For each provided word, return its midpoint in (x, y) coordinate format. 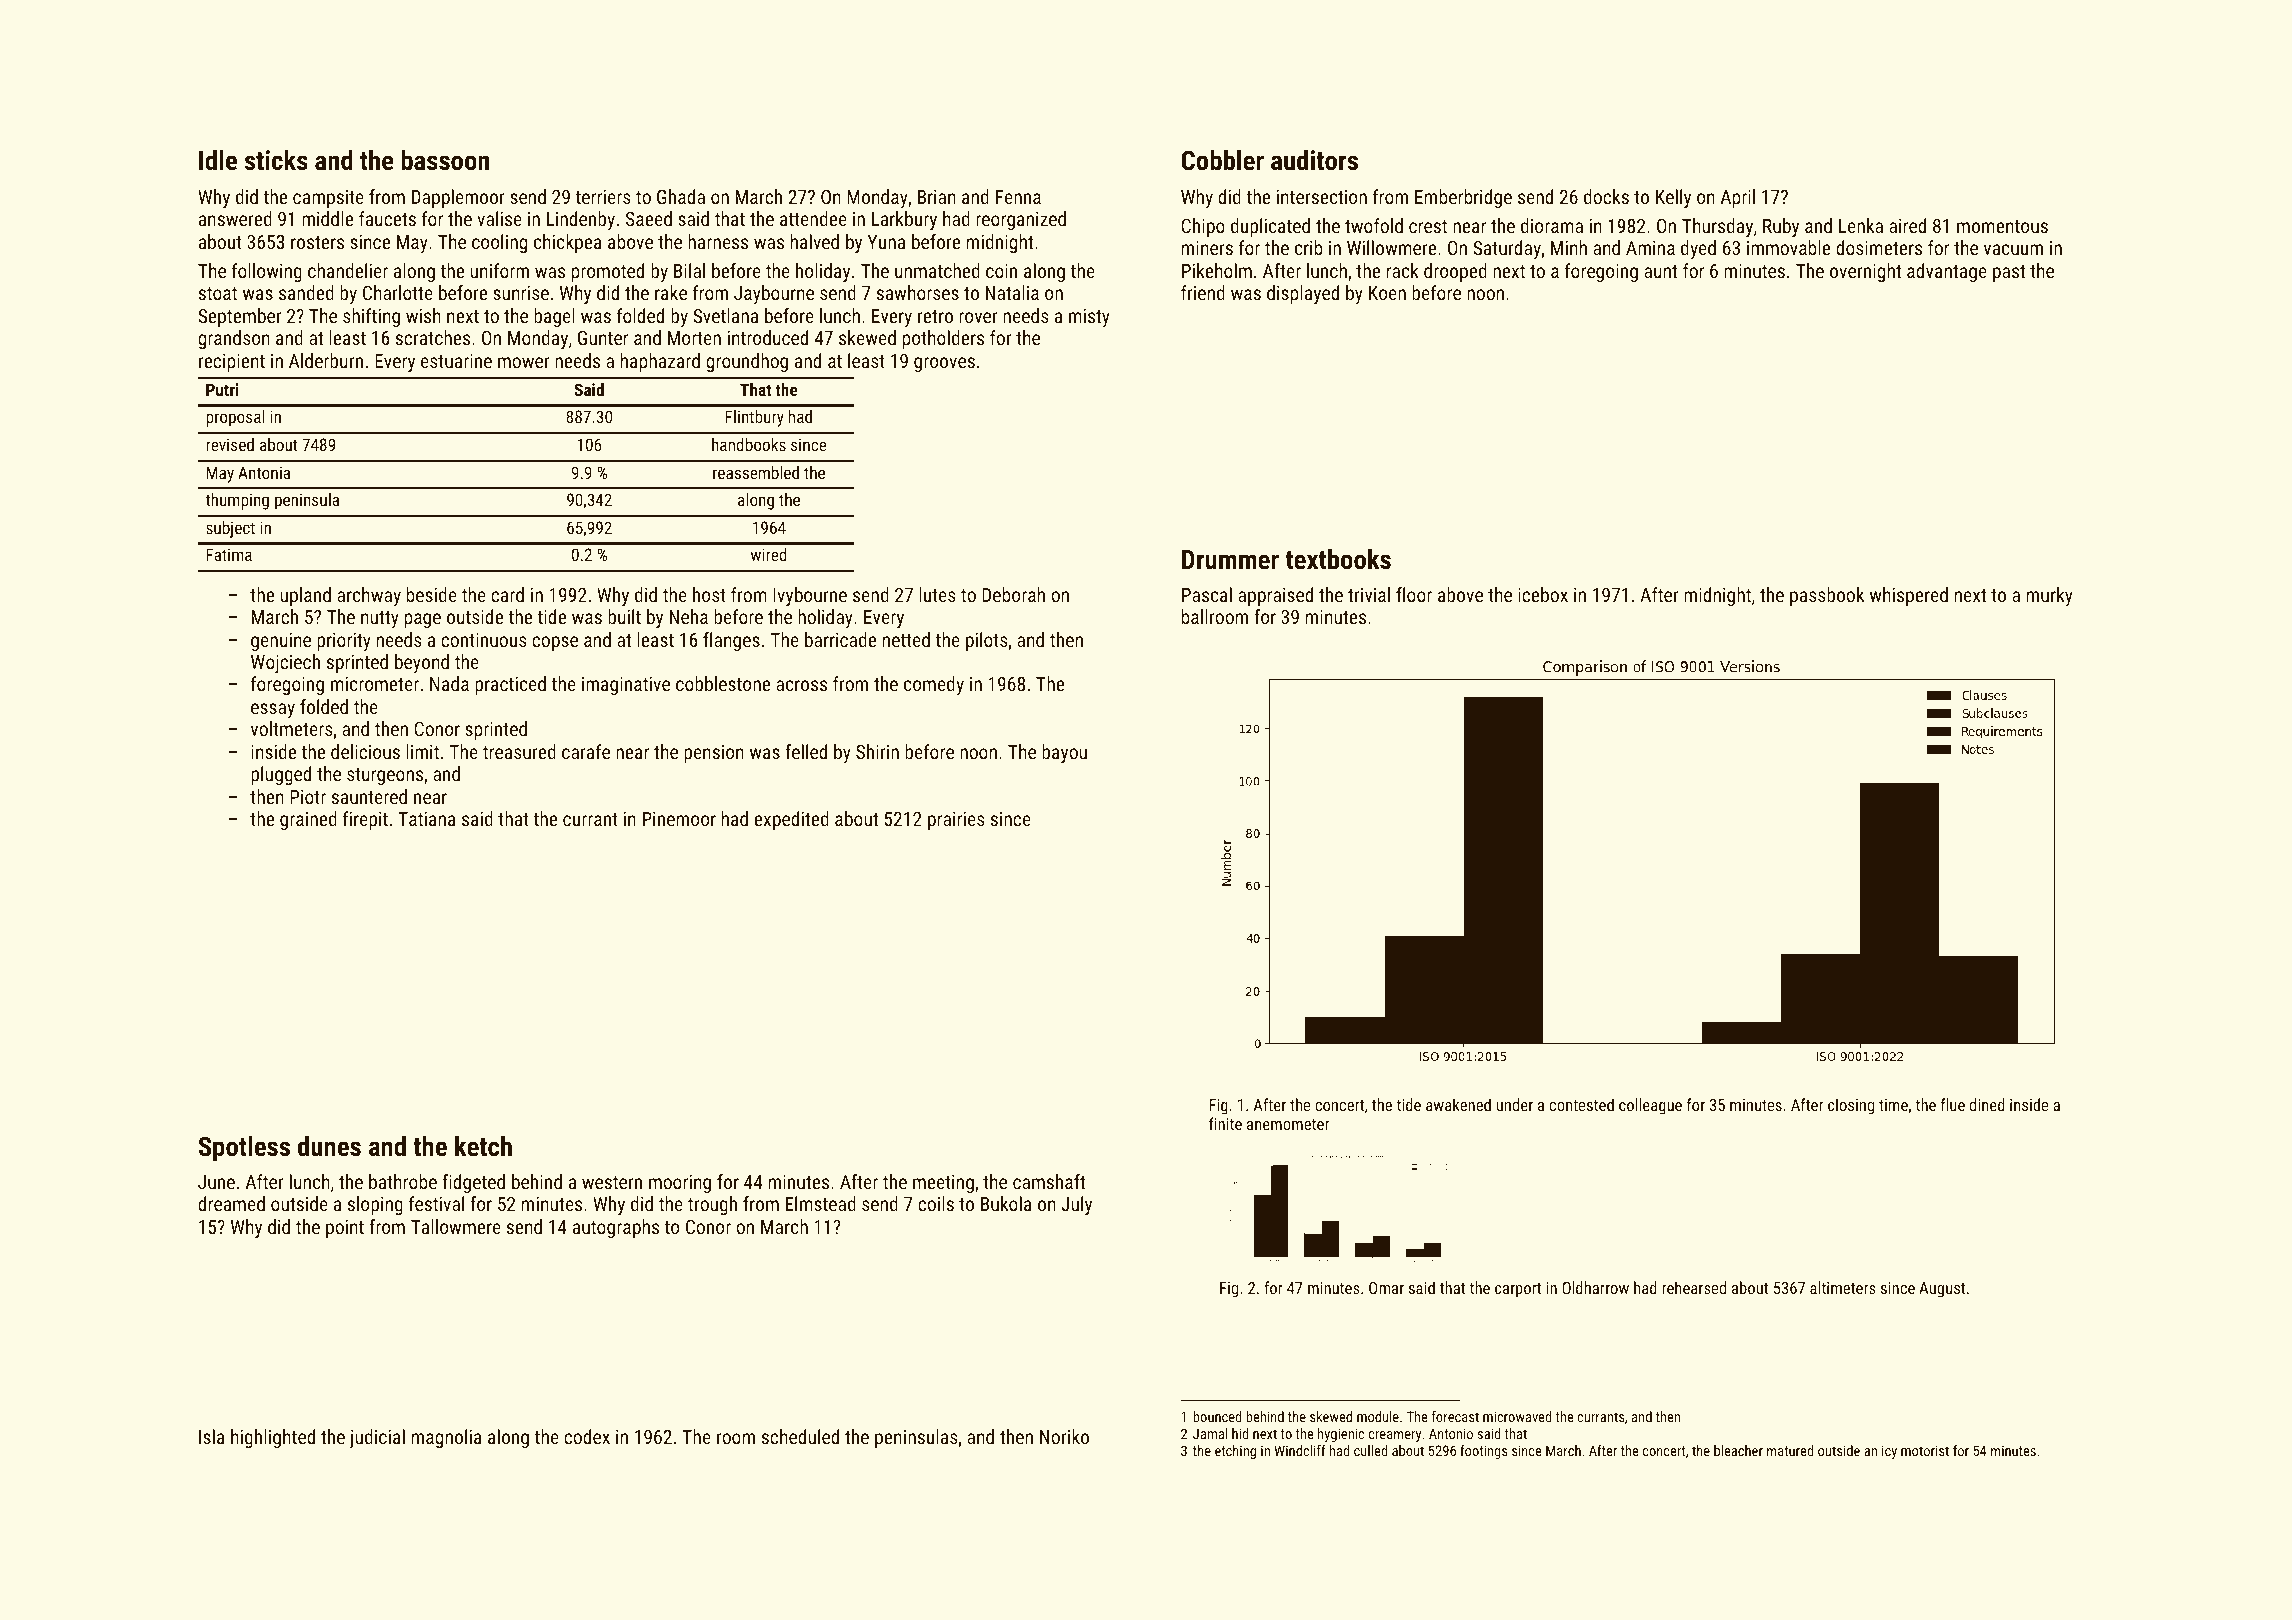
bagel (554, 317)
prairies (956, 821)
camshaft (1049, 1181)
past (2009, 273)
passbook (1827, 596)
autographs (616, 1228)
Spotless (244, 1149)
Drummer (1230, 560)
